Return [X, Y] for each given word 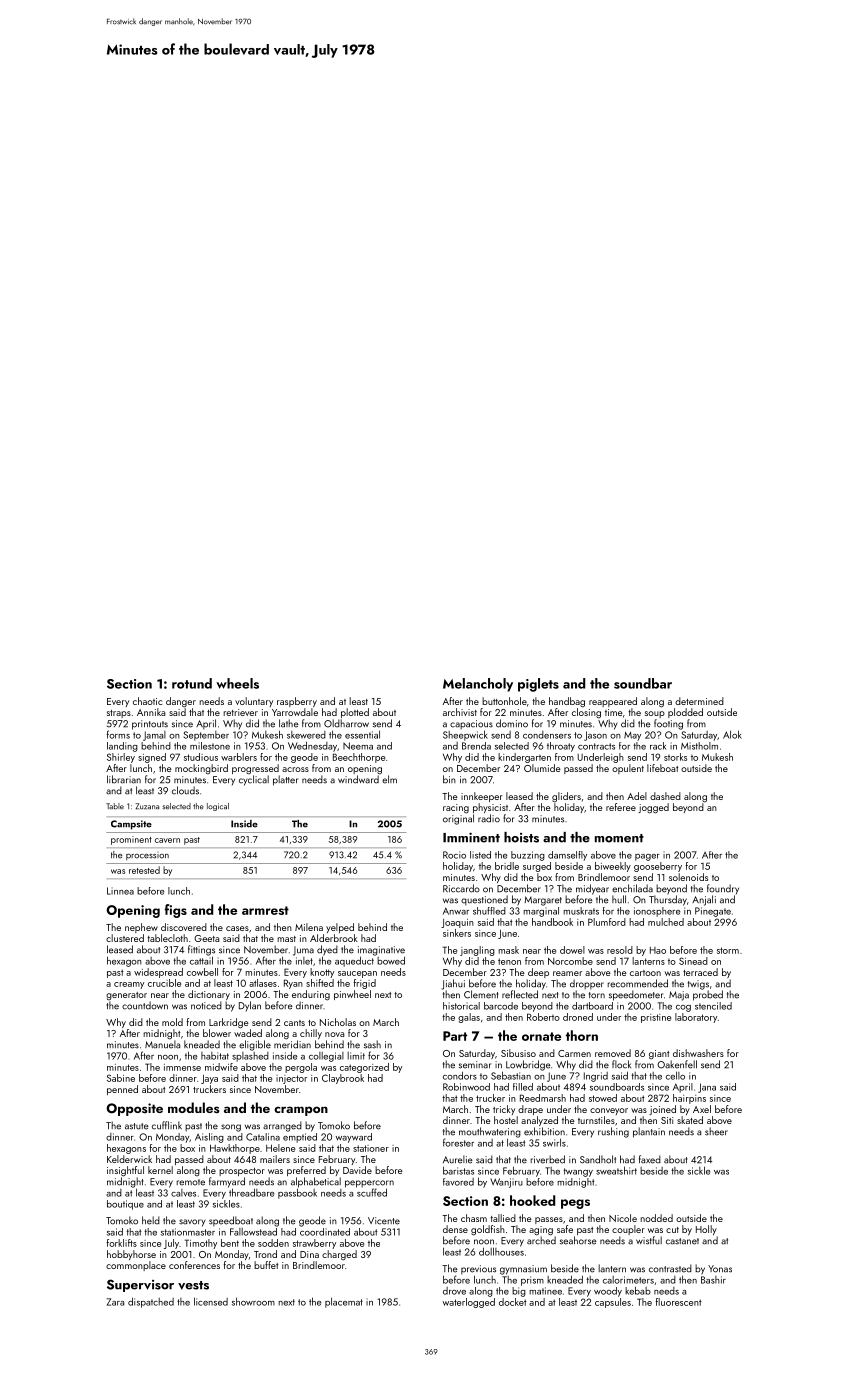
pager [647, 857]
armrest [265, 910]
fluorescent [678, 1302]
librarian [124, 779]
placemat [344, 1302]
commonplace [136, 1266]
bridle [507, 866]
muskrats [581, 911]
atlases [263, 983]
